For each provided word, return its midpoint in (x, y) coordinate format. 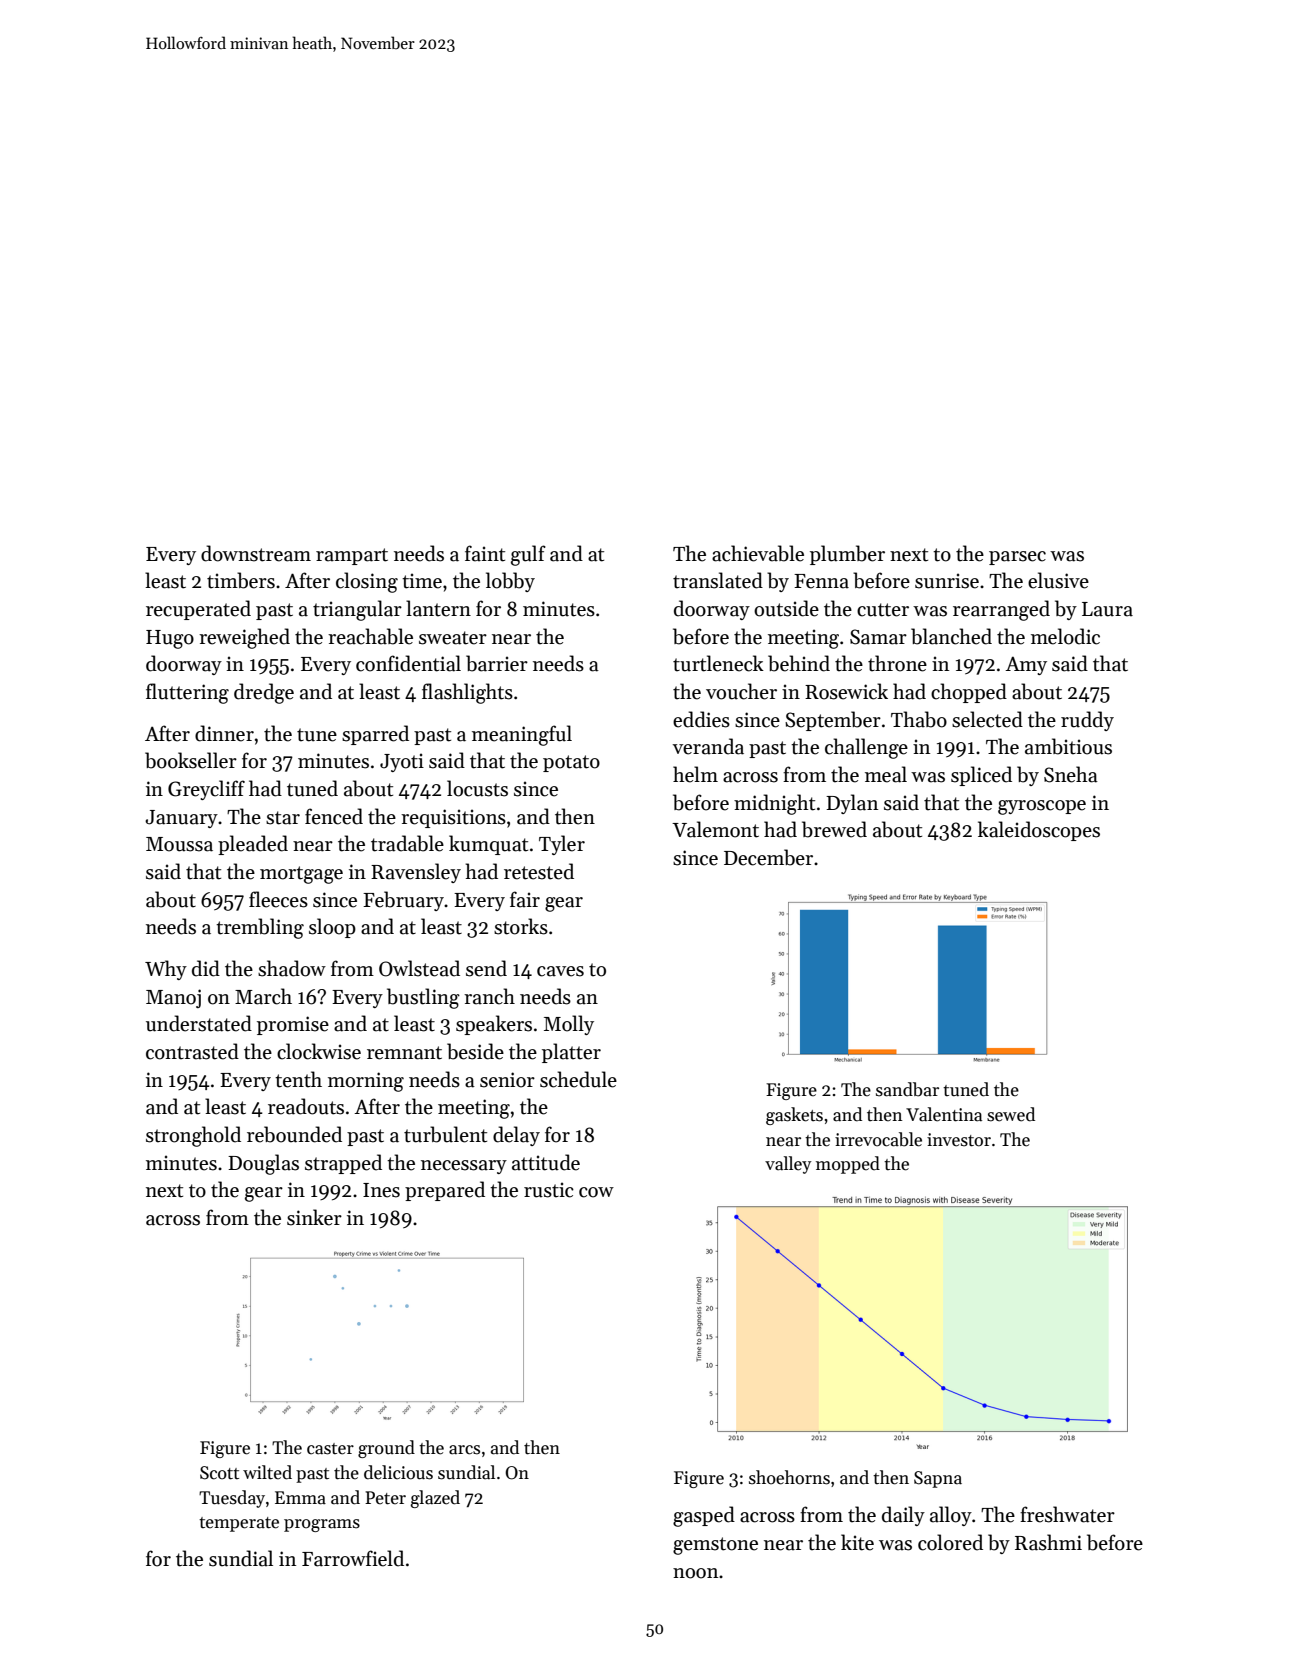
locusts (477, 788)
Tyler (562, 845)
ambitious (1068, 746)
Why (166, 970)
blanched (951, 636)
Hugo (170, 639)
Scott (219, 1473)
